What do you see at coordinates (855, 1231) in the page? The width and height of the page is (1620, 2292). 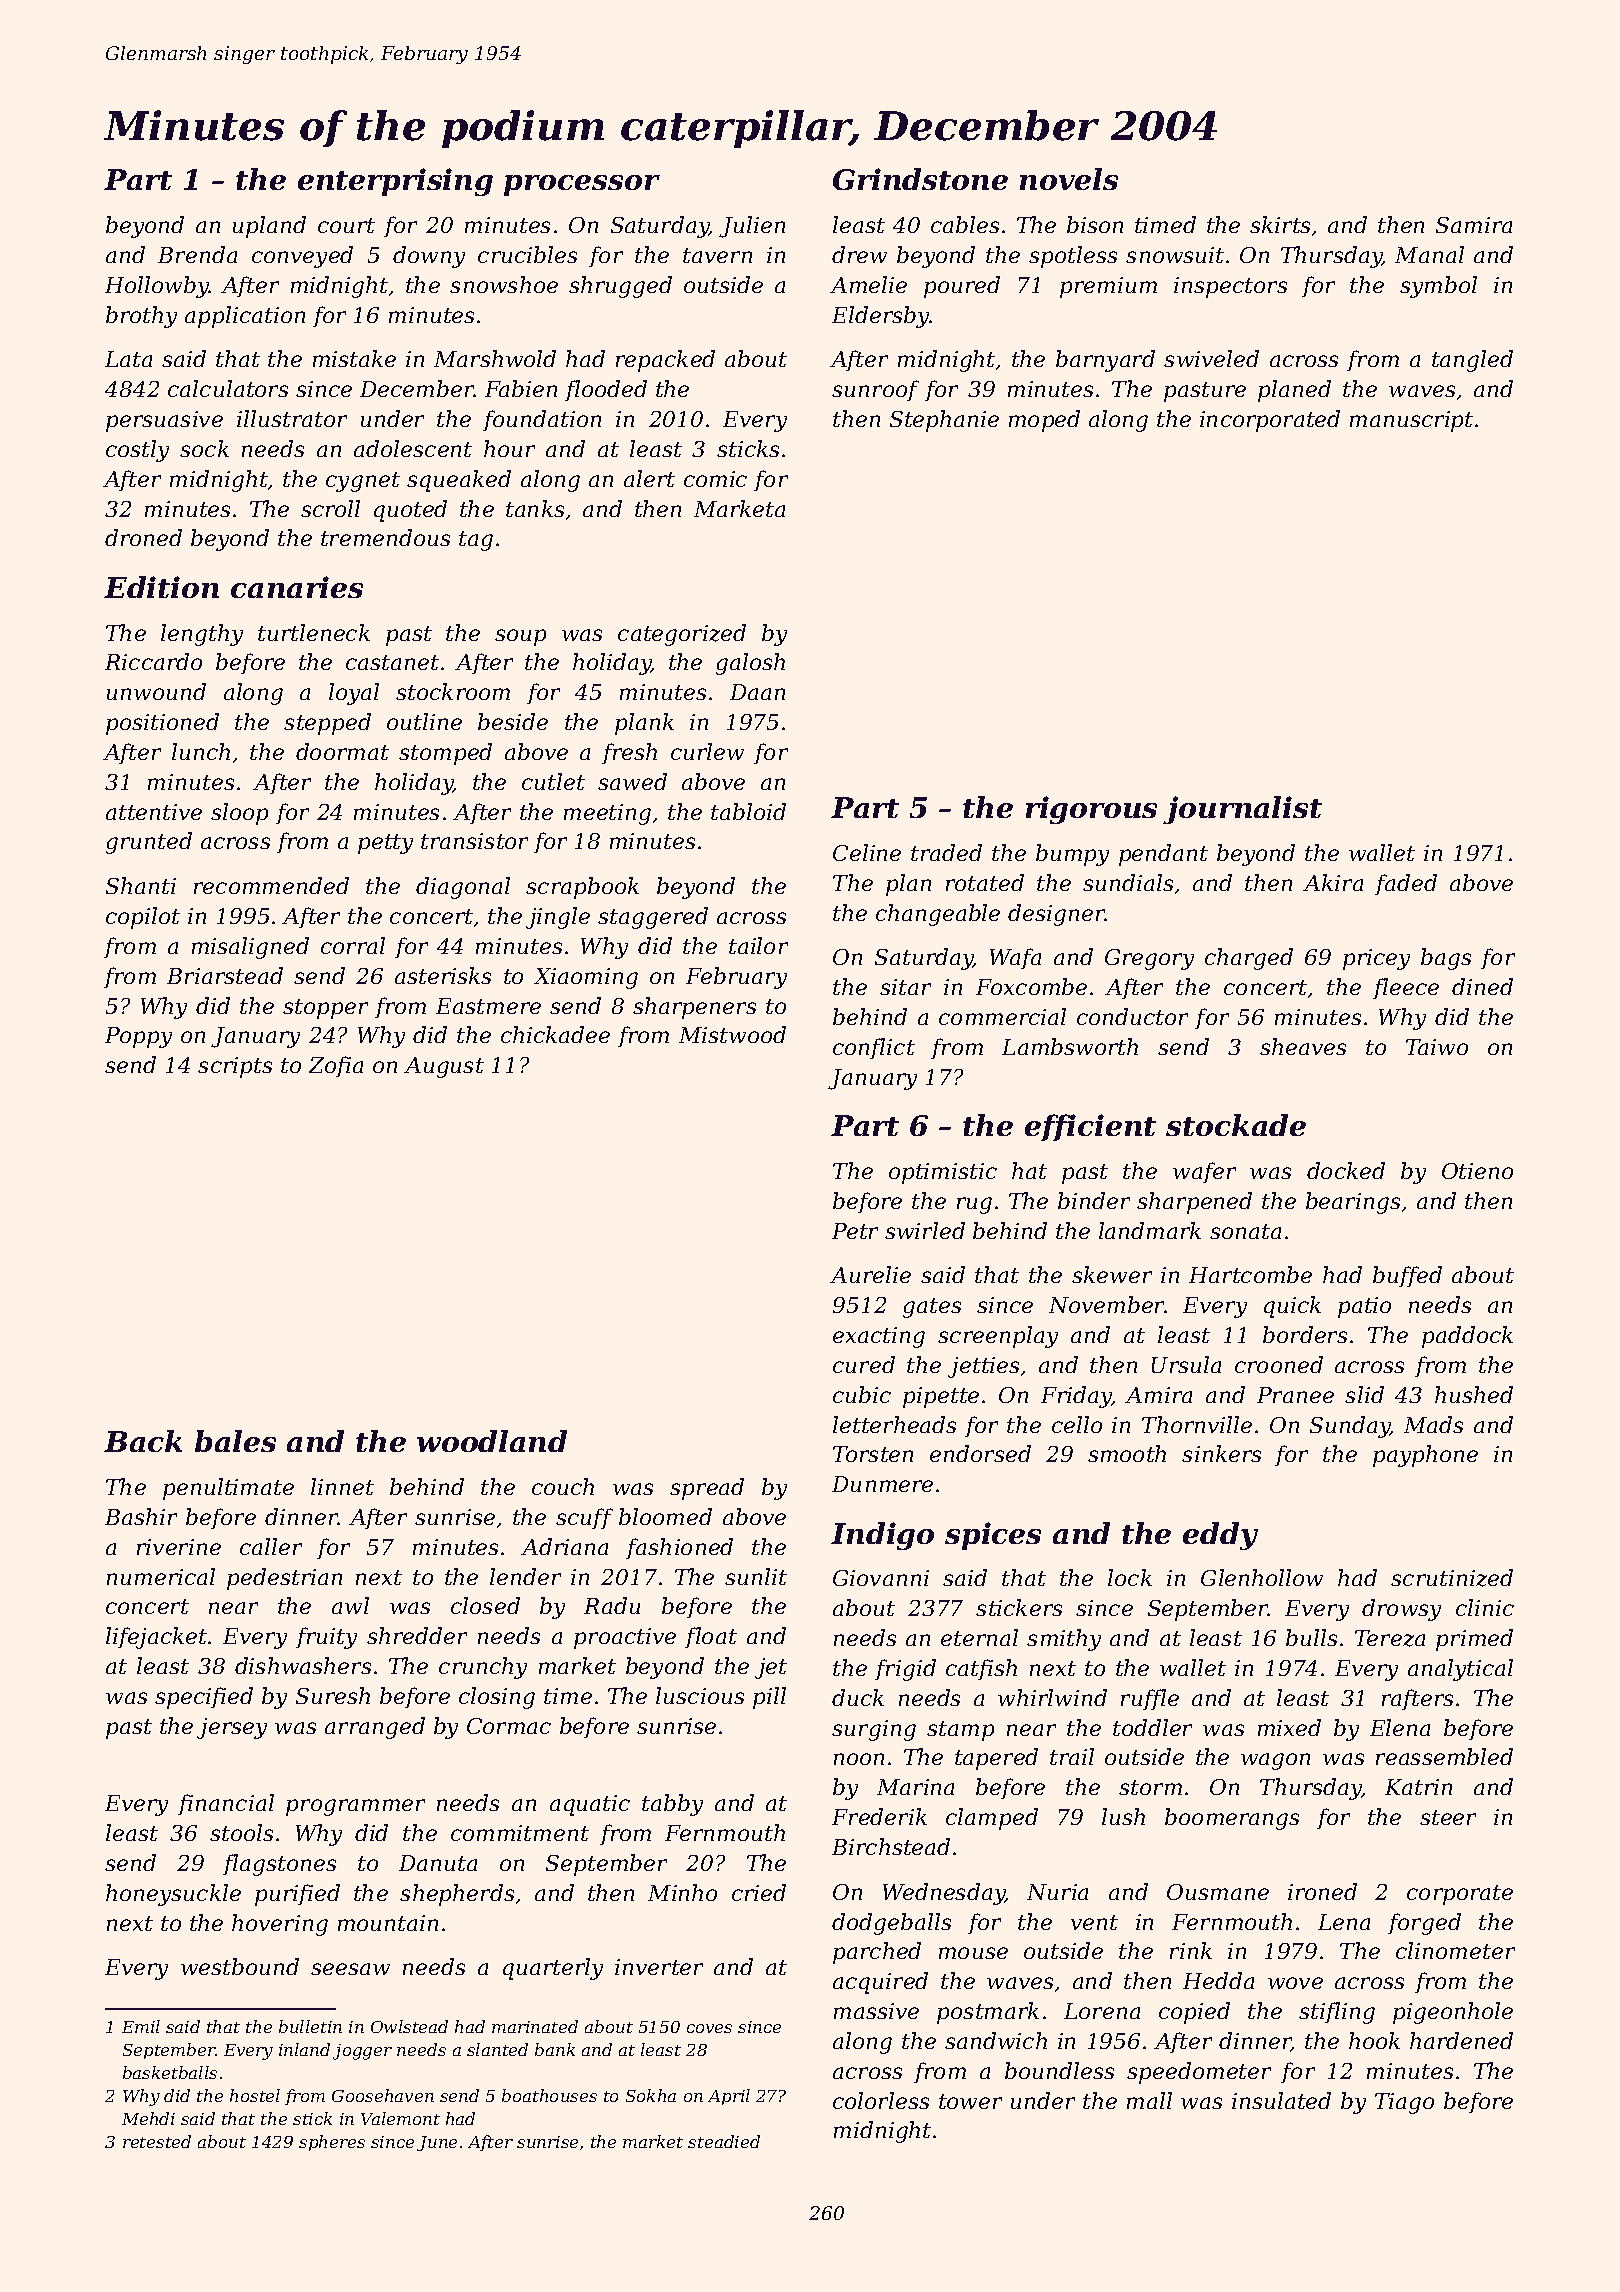 I see `Petr` at bounding box center [855, 1231].
